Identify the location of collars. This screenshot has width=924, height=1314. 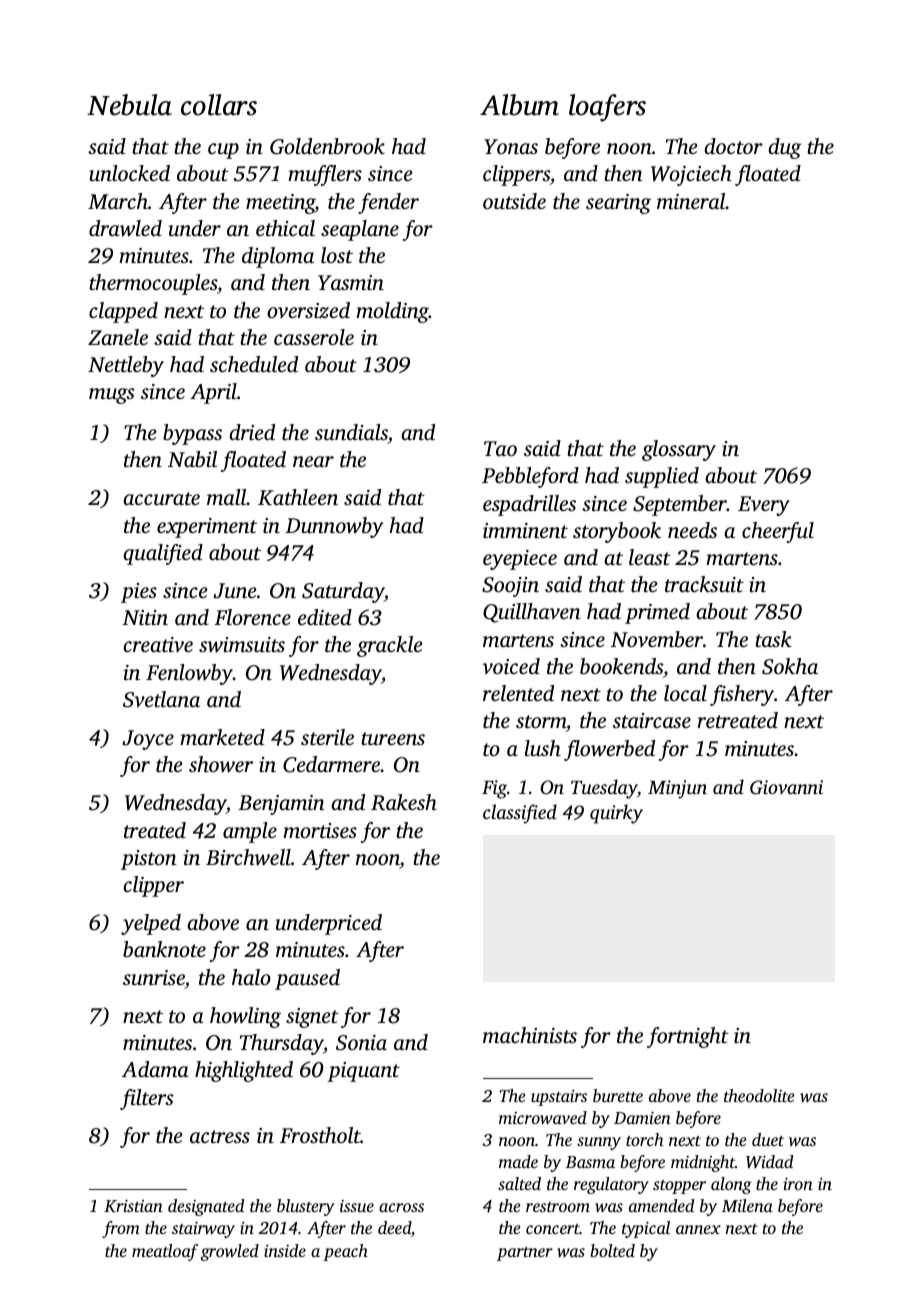
(219, 105).
